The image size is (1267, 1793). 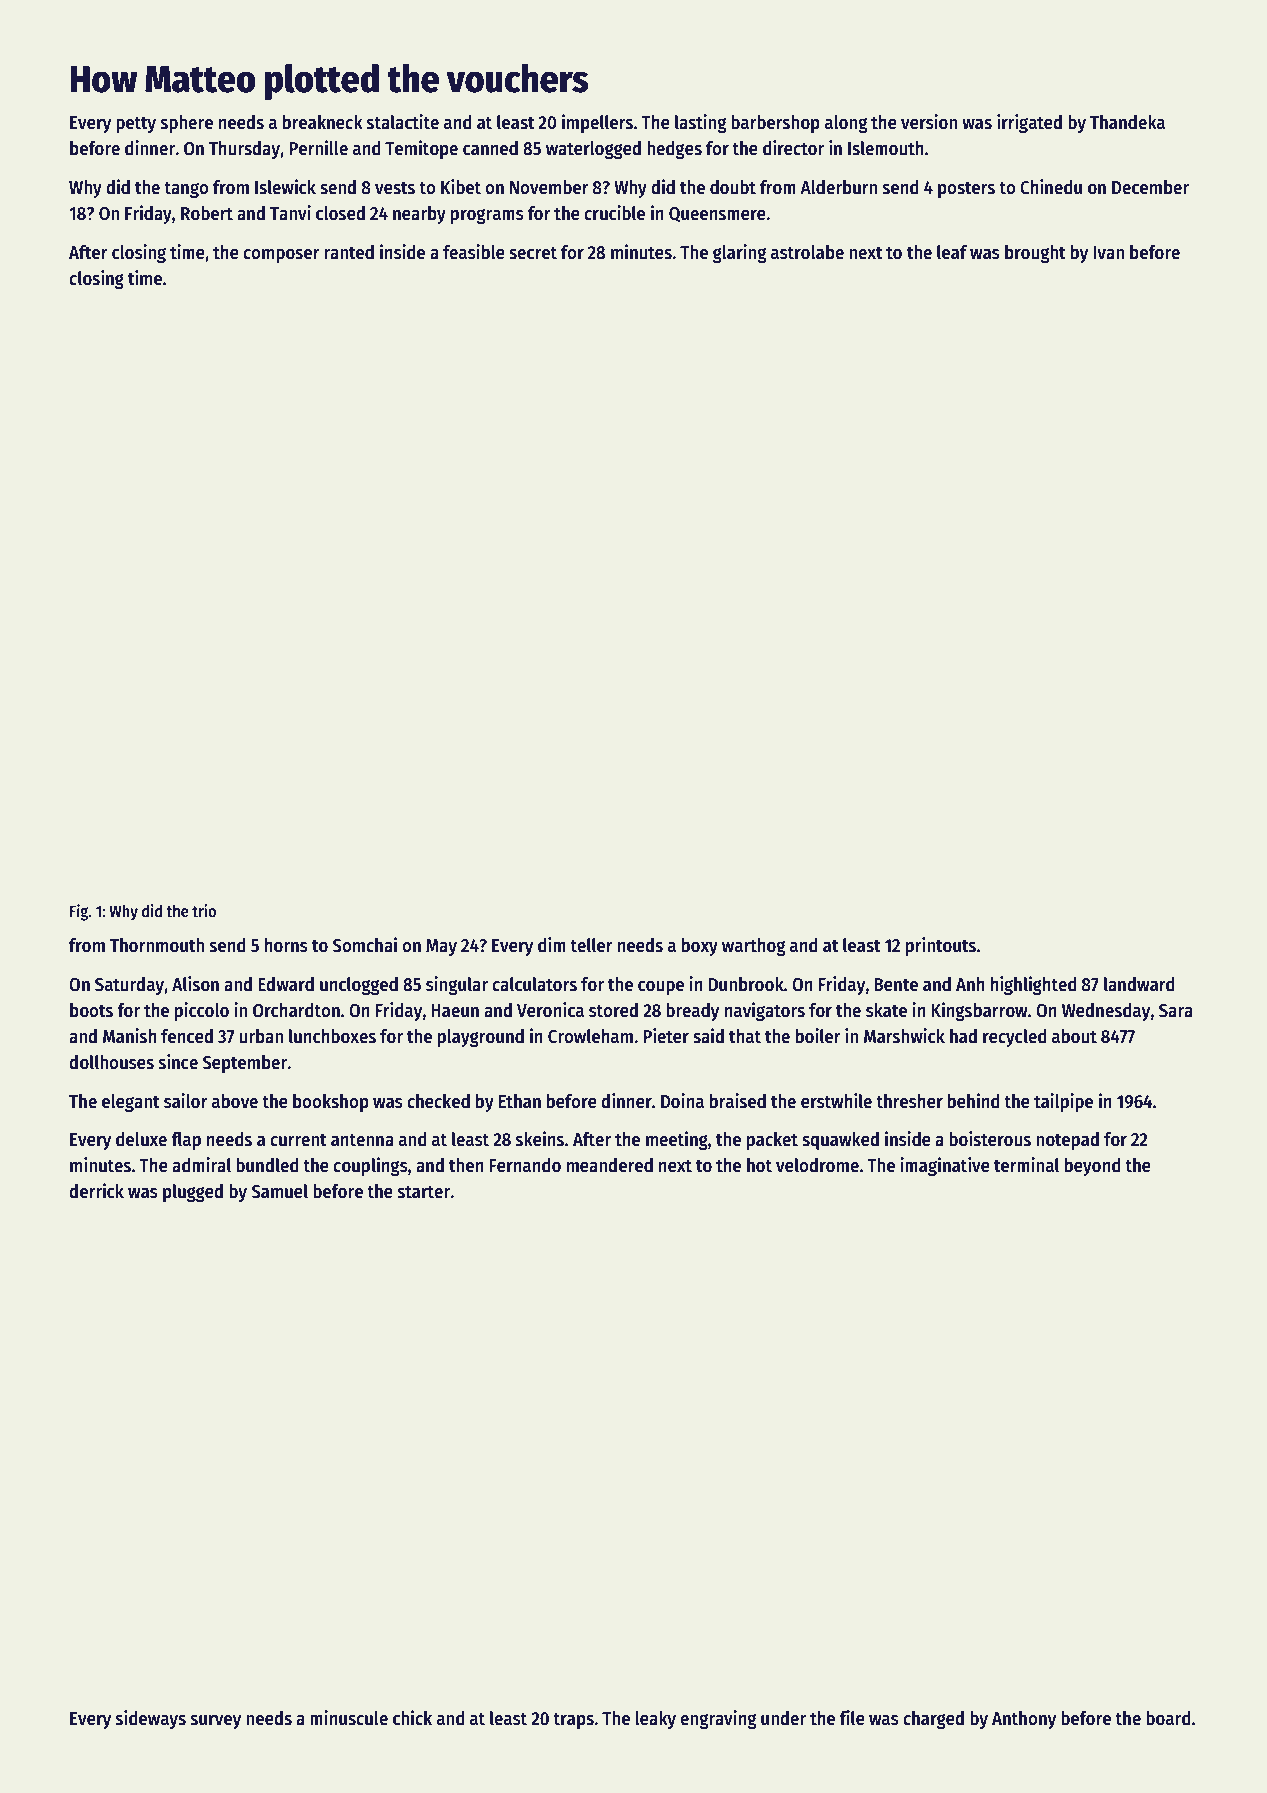 I want to click on Fig, so click(x=79, y=912).
